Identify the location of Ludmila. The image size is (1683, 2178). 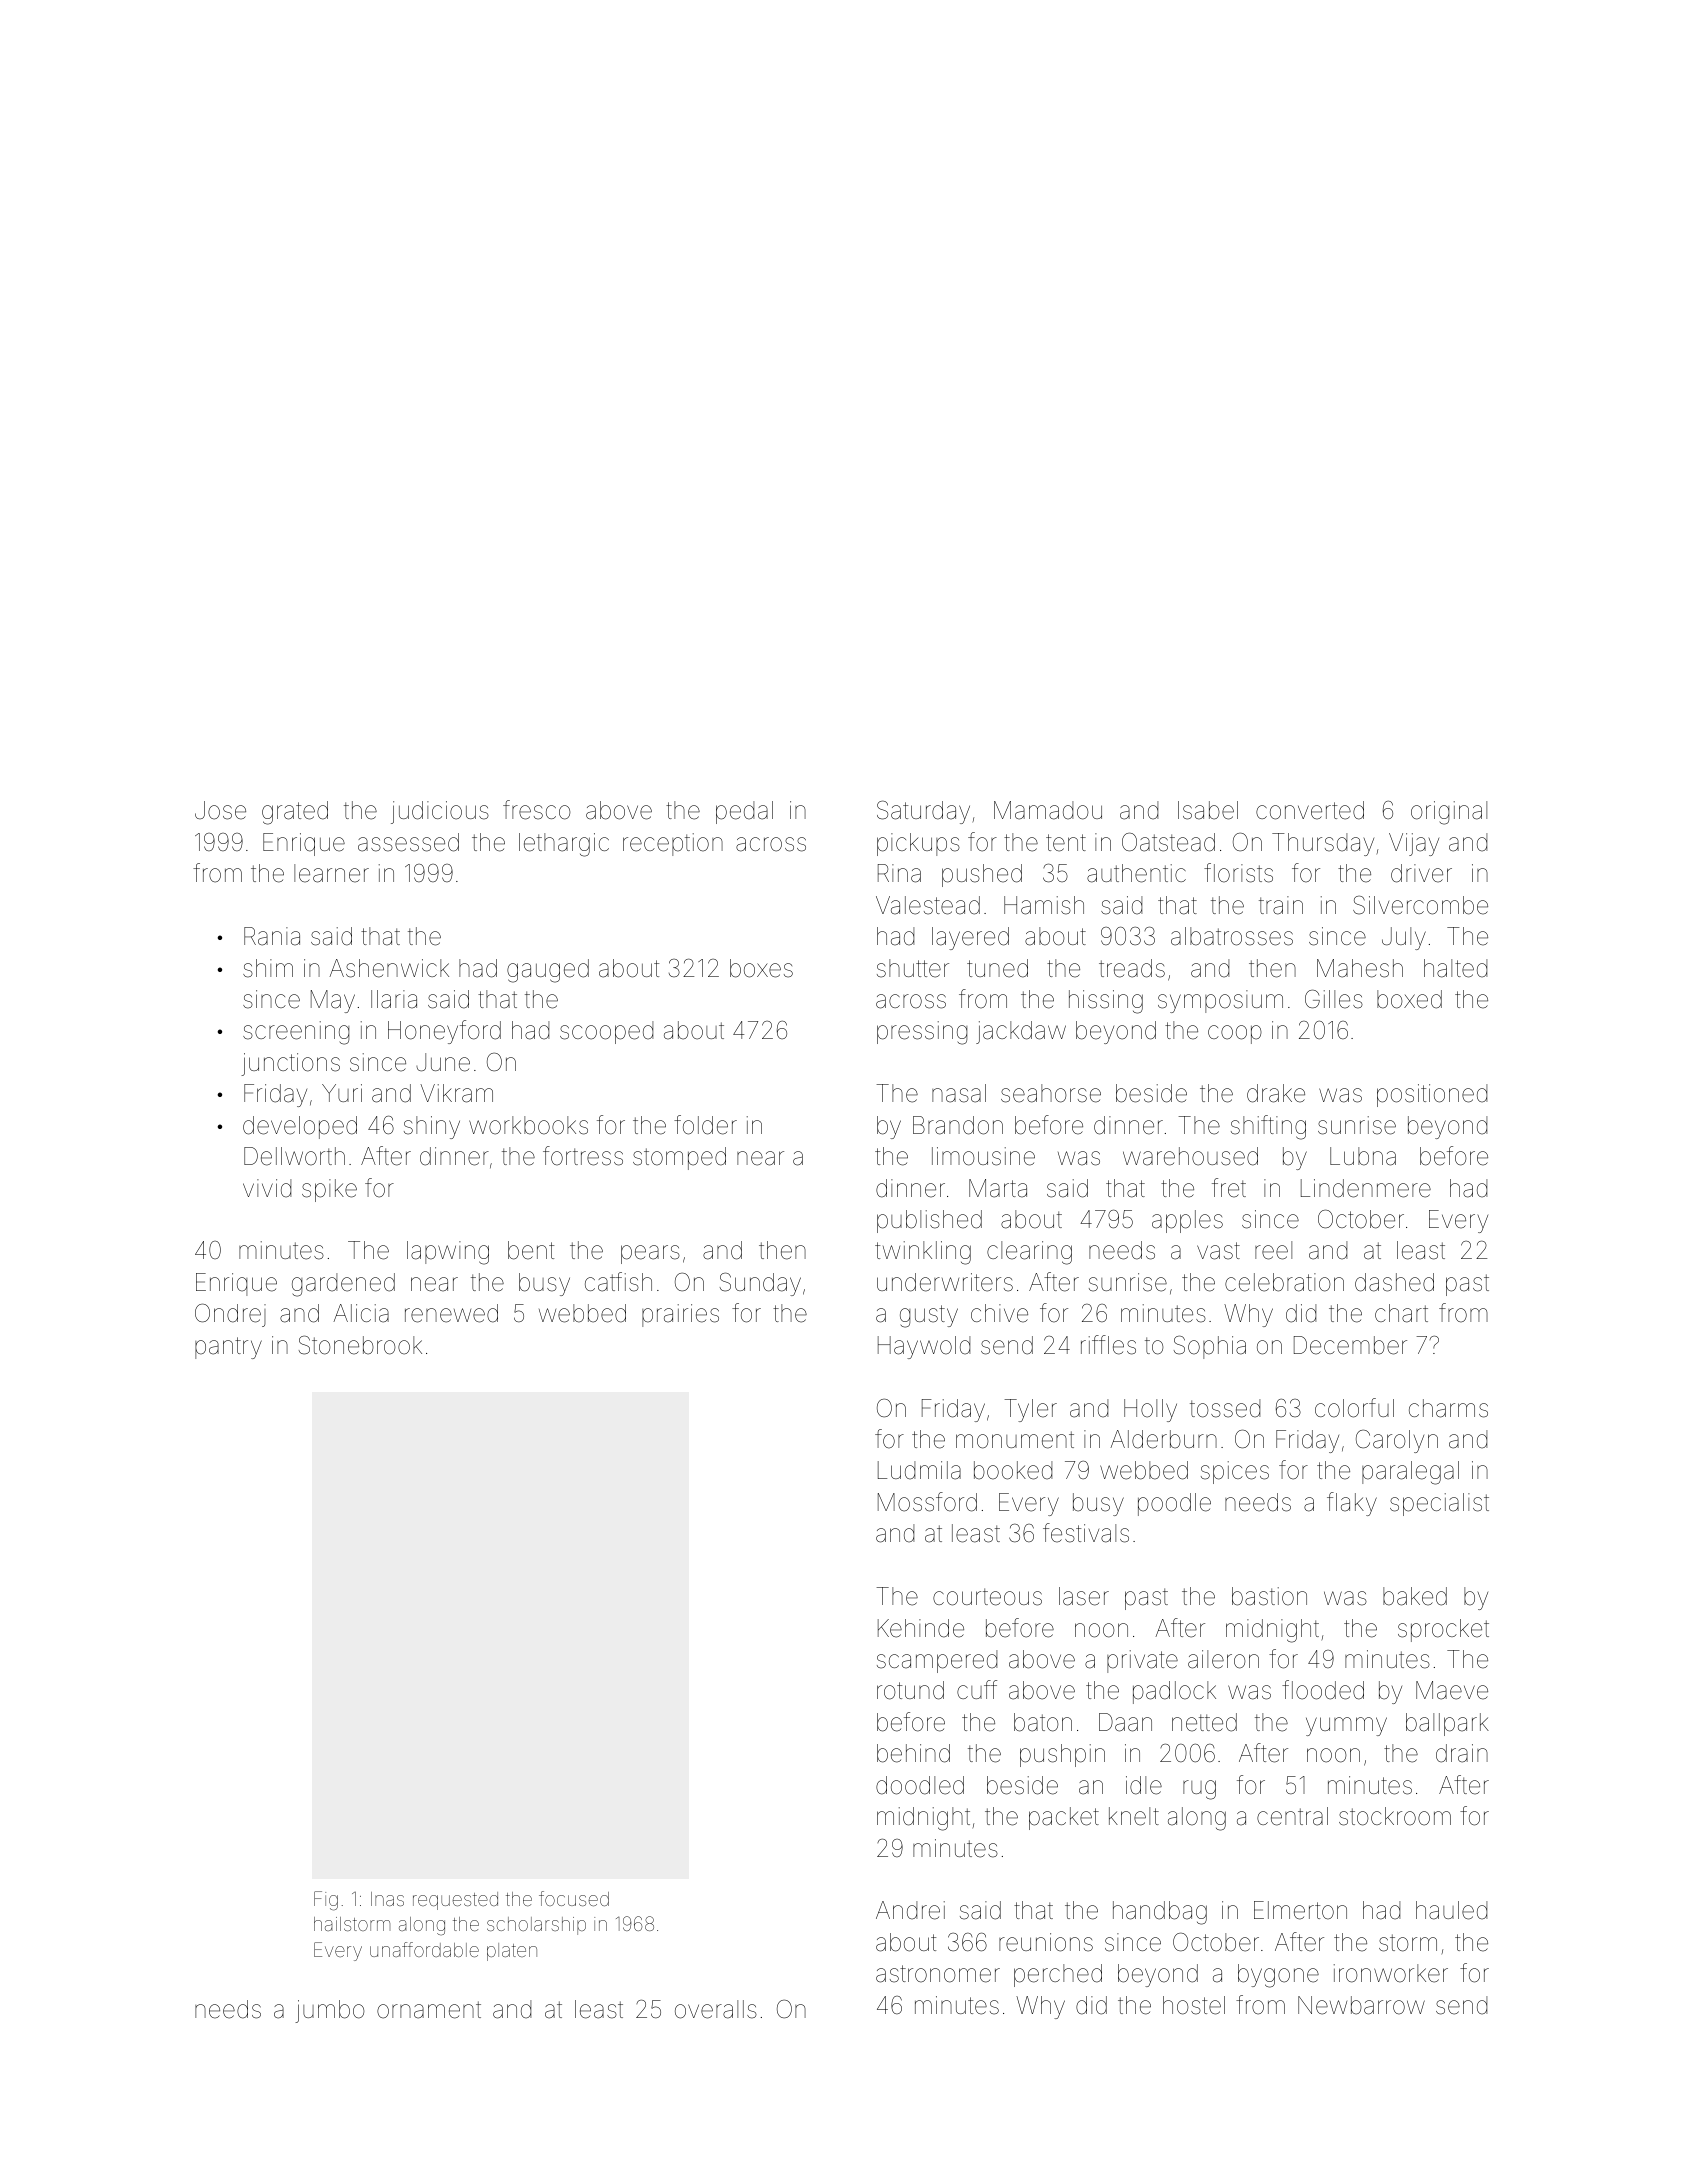
(919, 1470).
